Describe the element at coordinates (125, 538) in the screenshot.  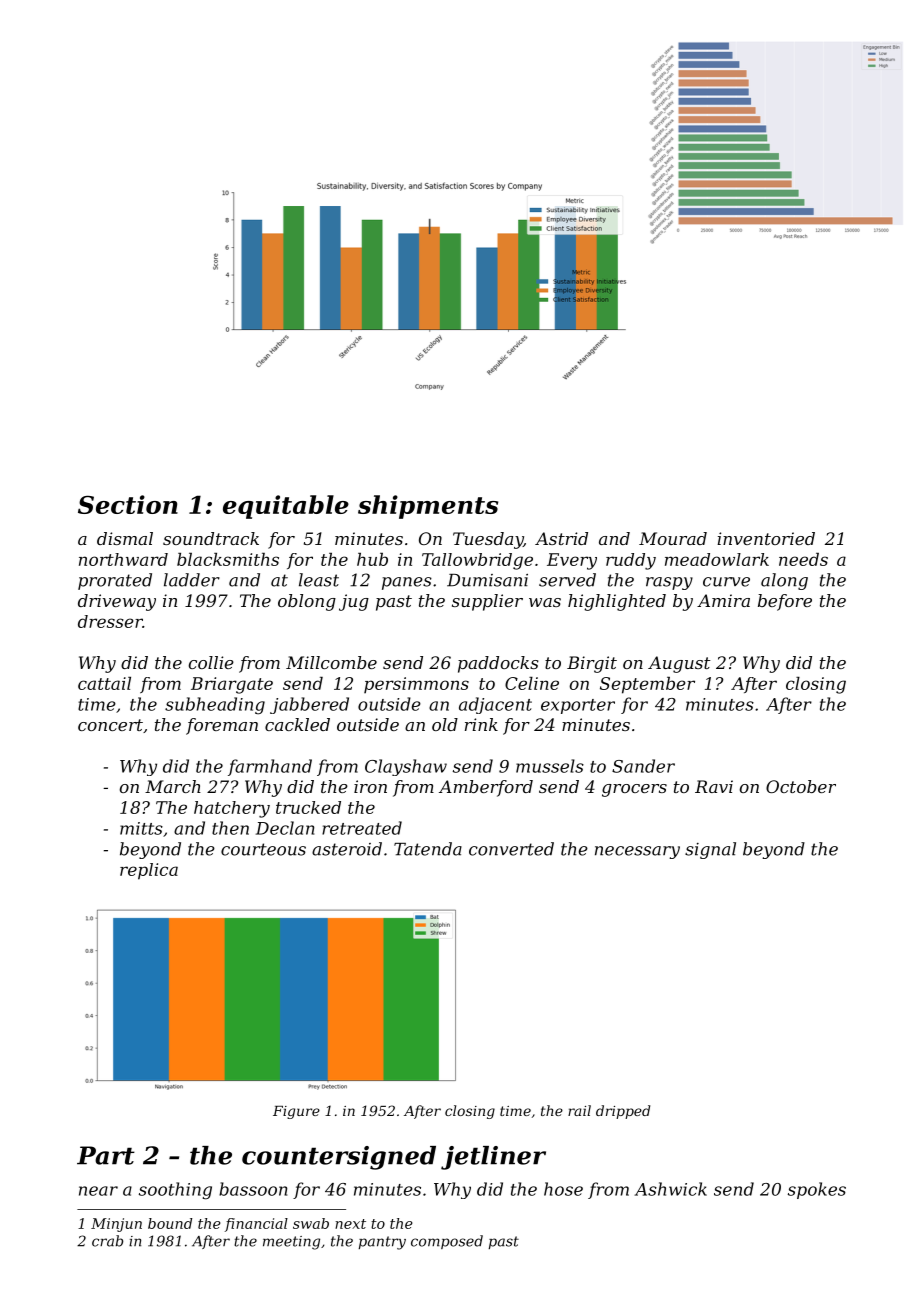
I see `dismal` at that location.
